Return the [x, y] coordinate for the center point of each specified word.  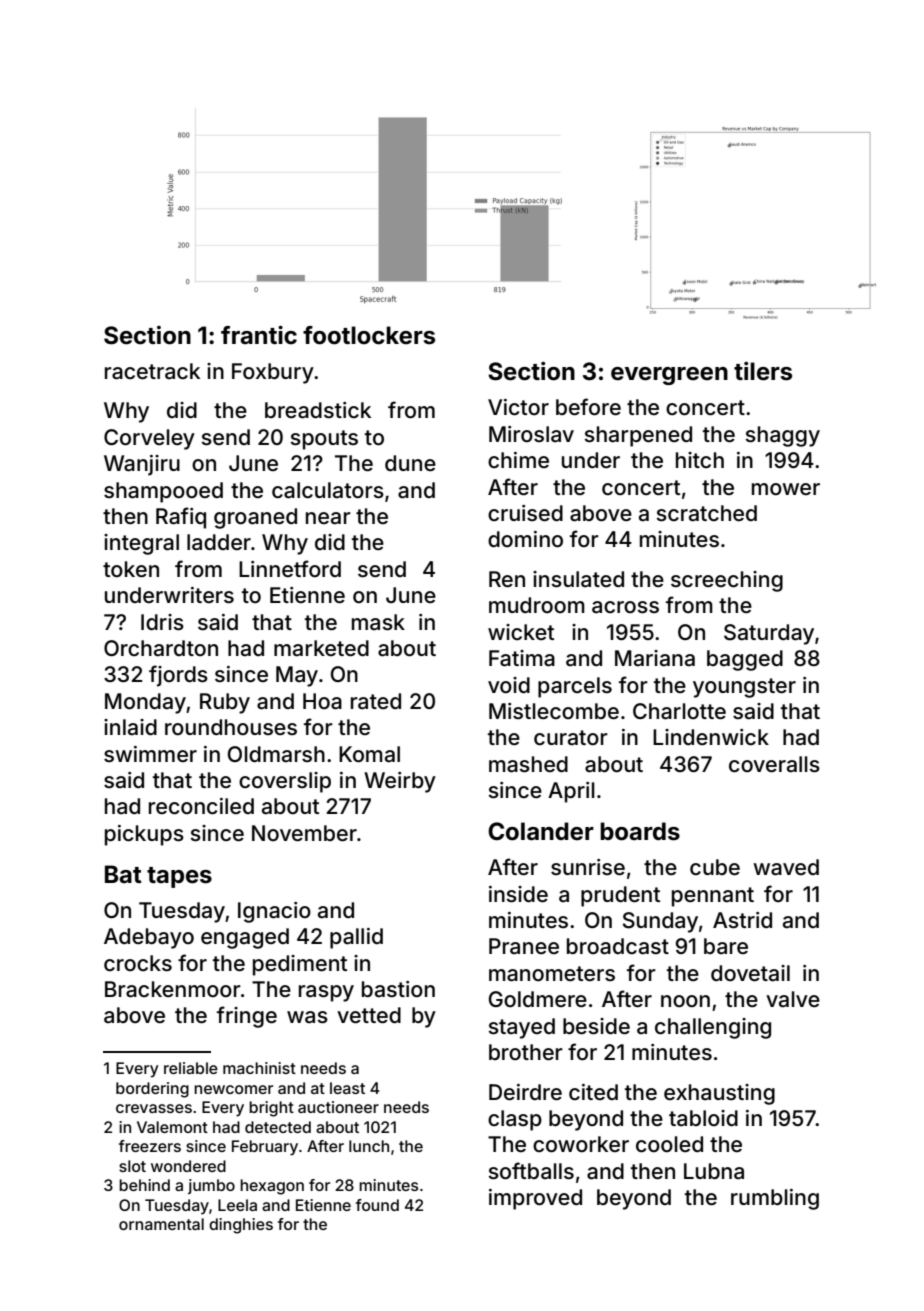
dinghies [241, 1226]
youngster [744, 688]
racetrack [152, 371]
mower [786, 489]
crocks [138, 963]
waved [786, 867]
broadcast [618, 946]
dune [410, 463]
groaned [255, 518]
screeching [727, 581]
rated [376, 701]
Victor [518, 407]
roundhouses [231, 727]
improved [535, 1199]
